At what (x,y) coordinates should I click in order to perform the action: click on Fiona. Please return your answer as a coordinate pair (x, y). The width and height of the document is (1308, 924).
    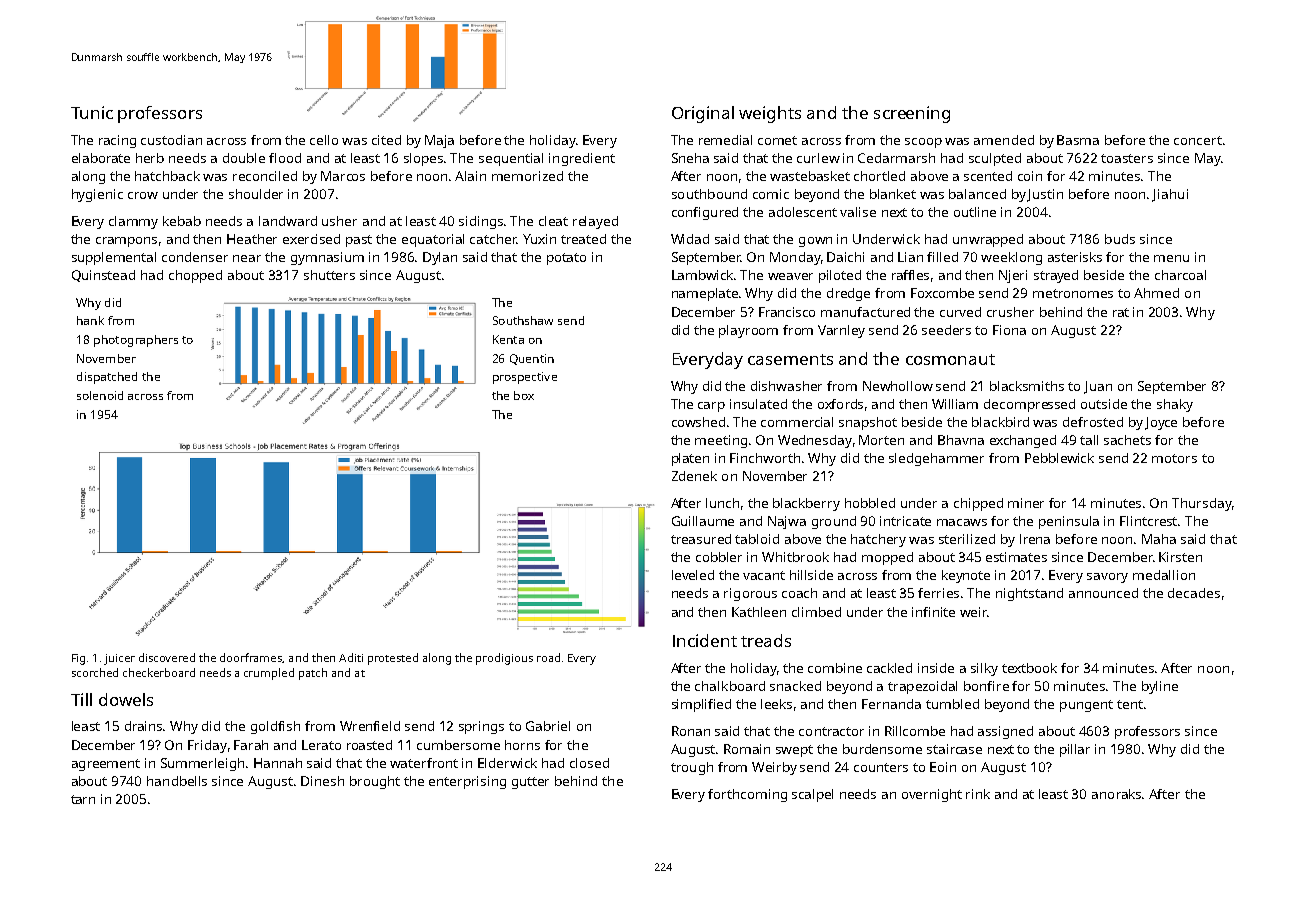
    Looking at the image, I should click on (1009, 330).
